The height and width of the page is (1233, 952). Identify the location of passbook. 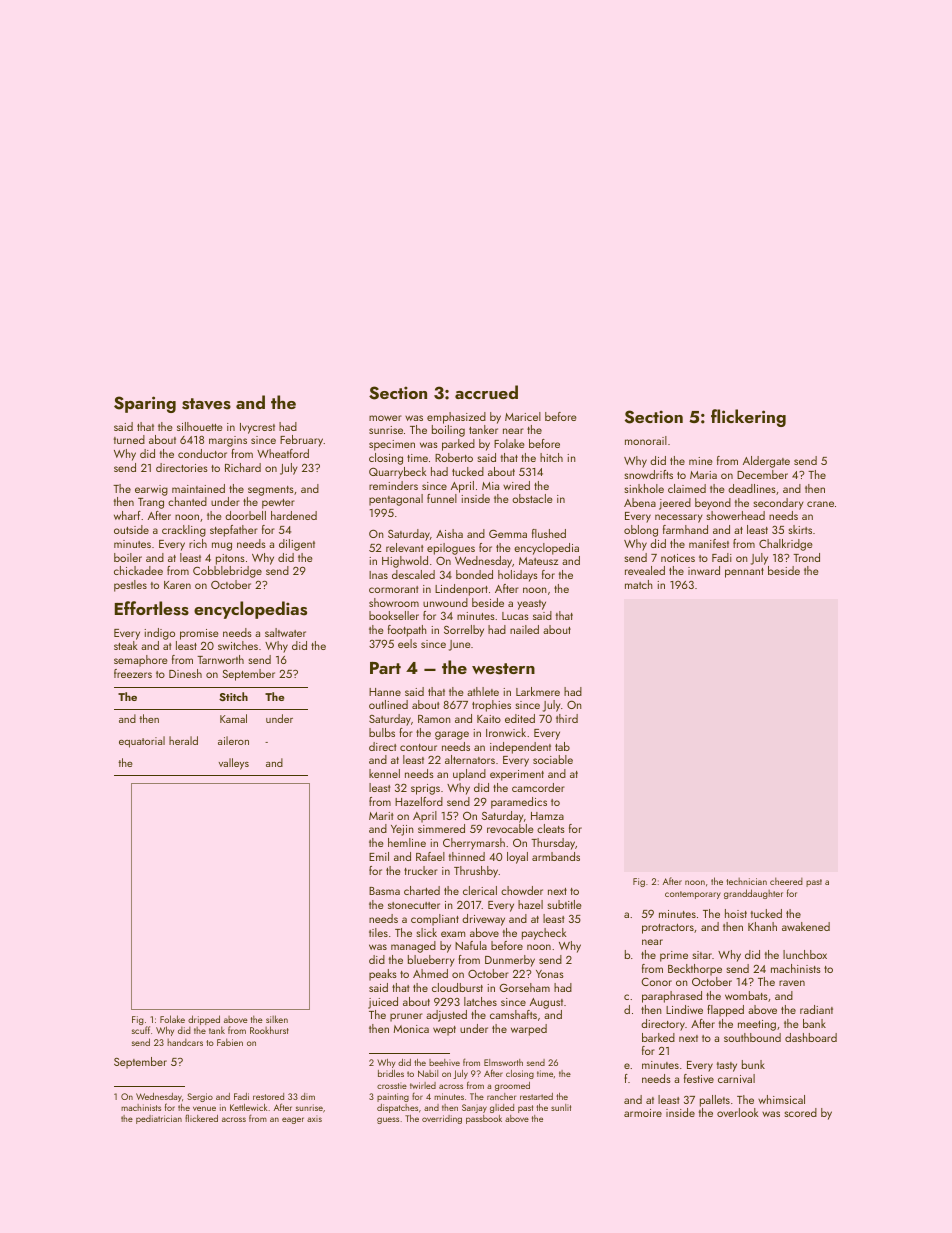
(484, 1119).
